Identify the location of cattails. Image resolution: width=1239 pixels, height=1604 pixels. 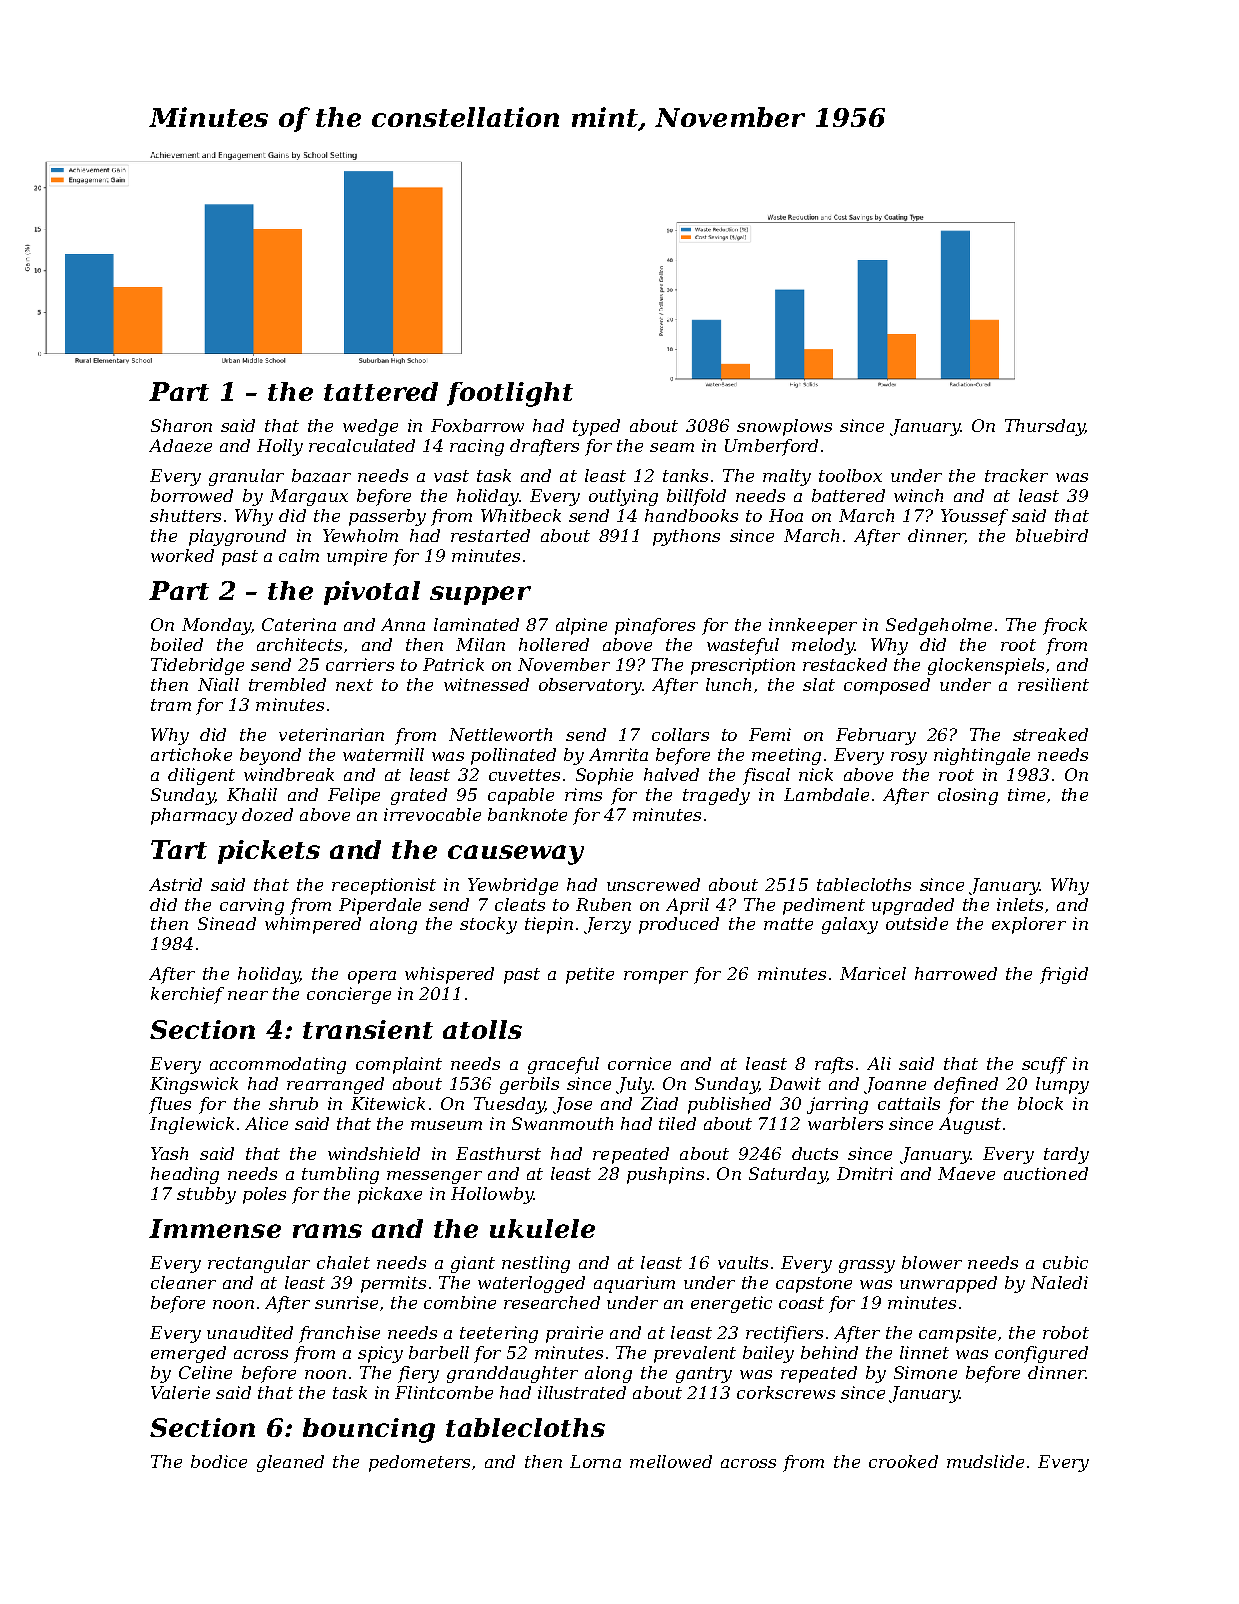
(909, 1103).
